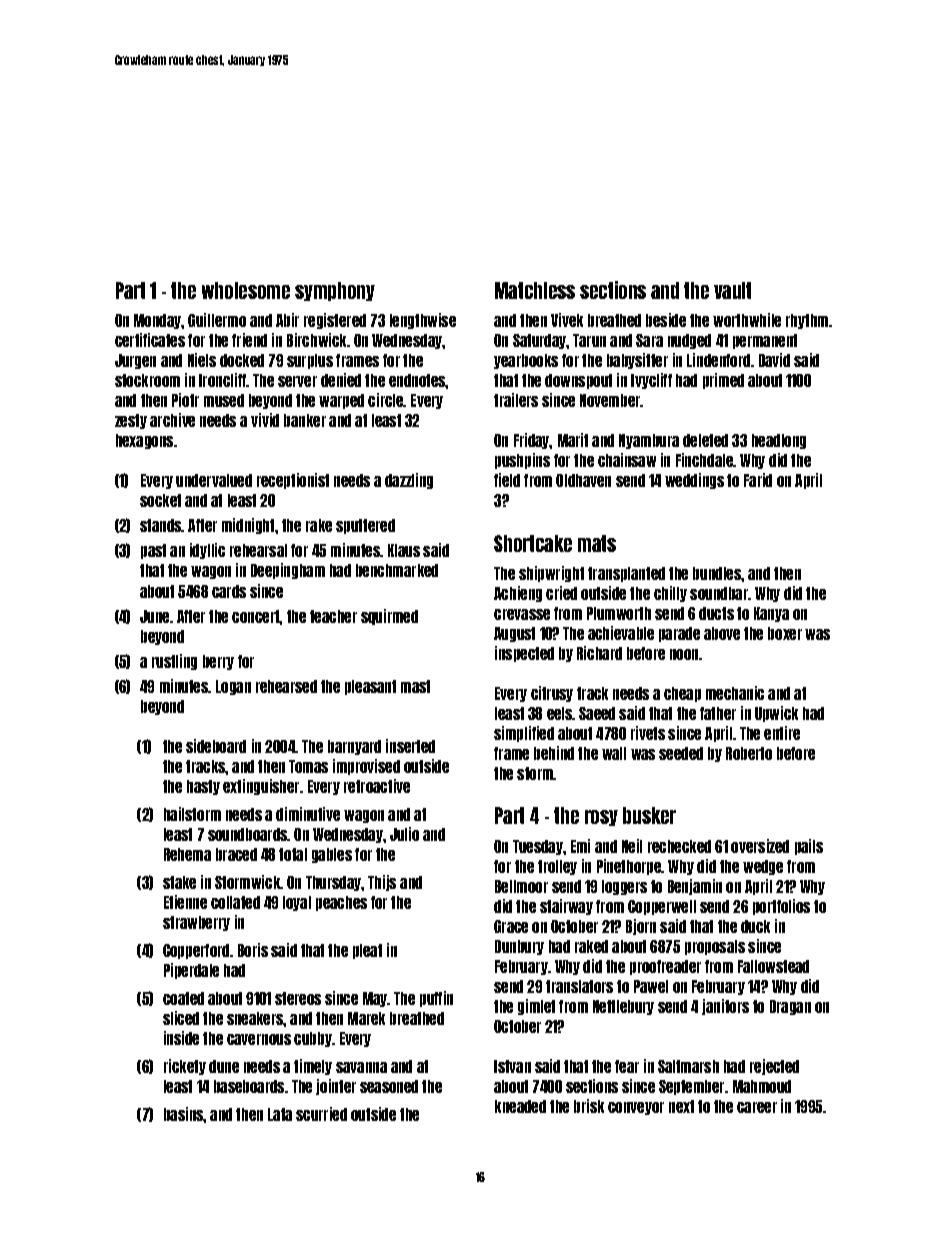 The height and width of the document is (1233, 952). Describe the element at coordinates (694, 481) in the document. I see `weddings` at that location.
